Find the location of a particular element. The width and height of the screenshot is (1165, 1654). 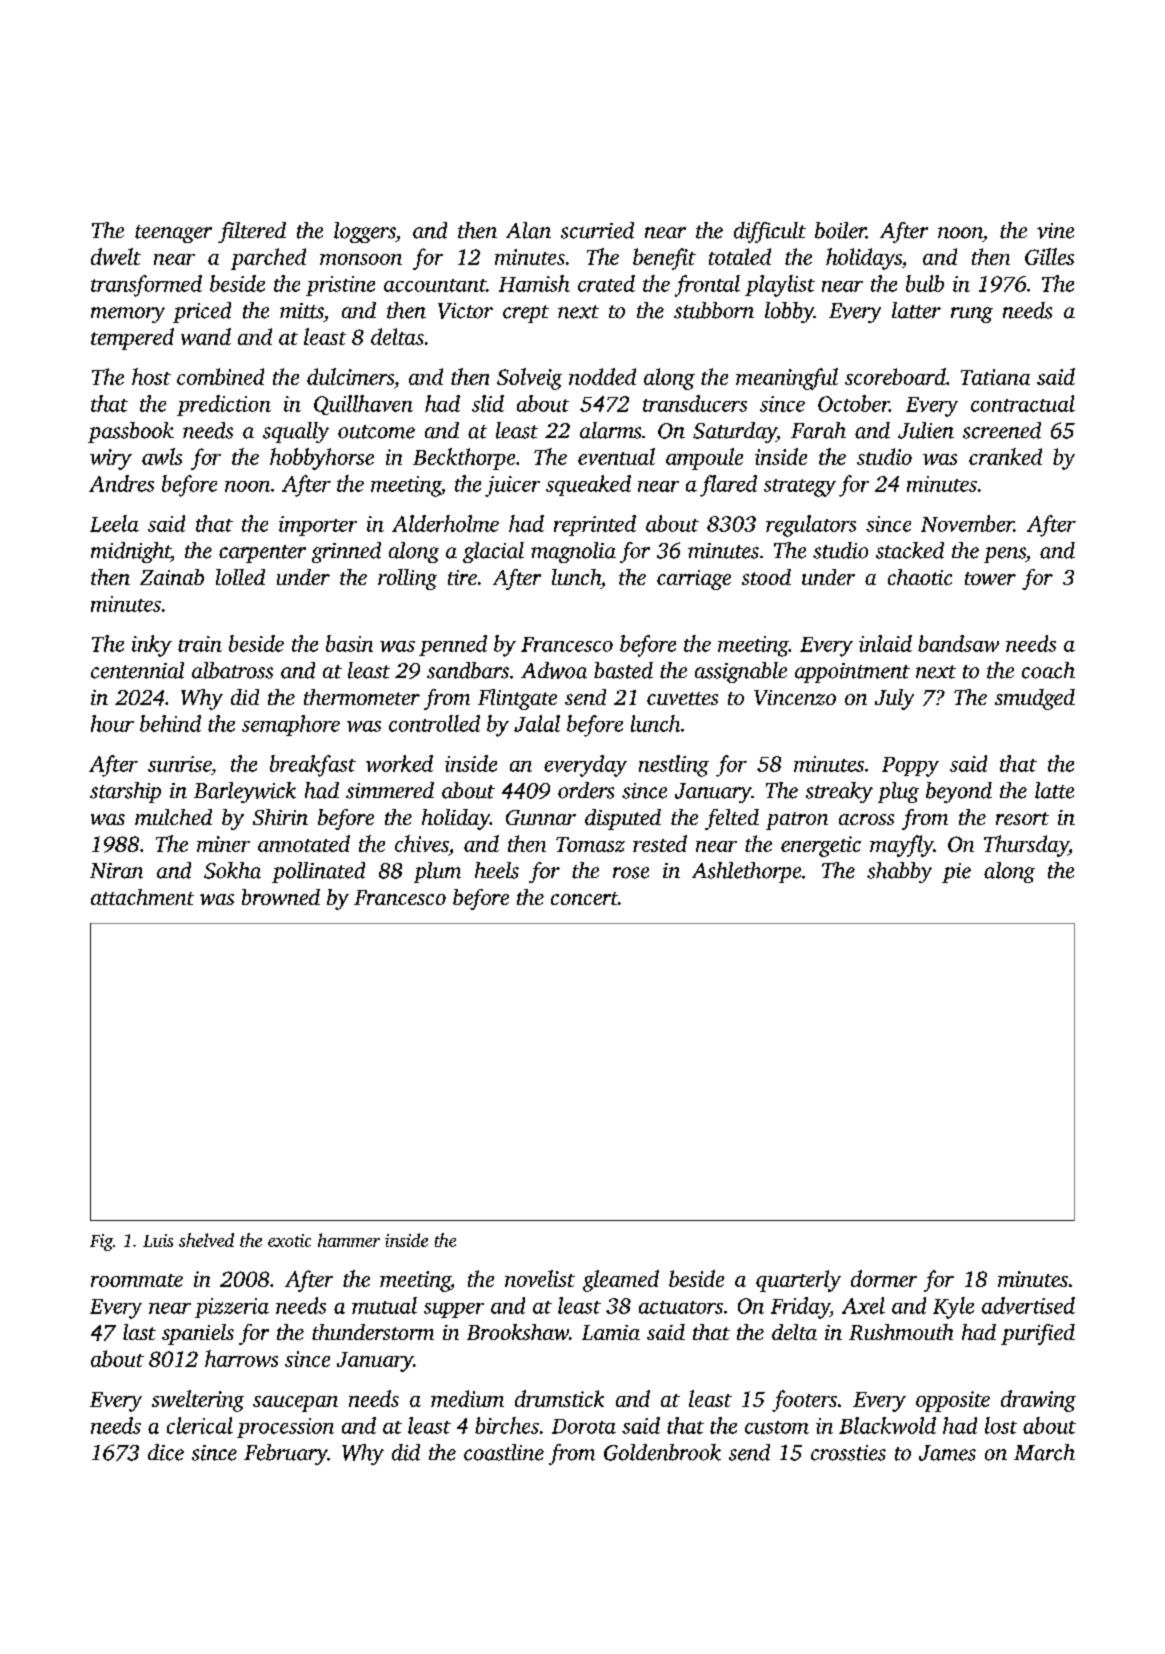

cranked is located at coordinates (1005, 456).
